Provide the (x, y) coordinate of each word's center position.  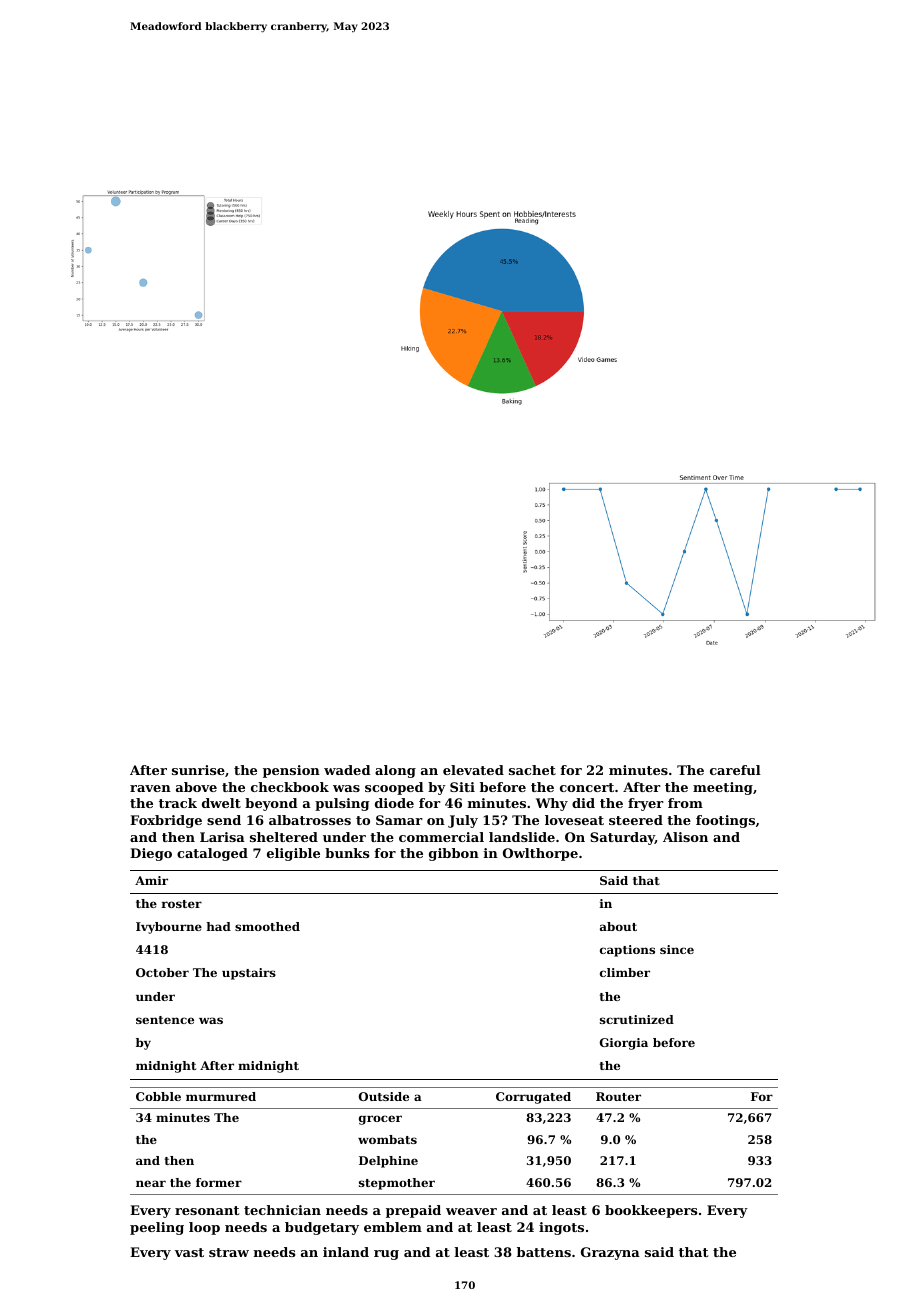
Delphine (388, 1162)
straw (229, 1252)
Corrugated (533, 1098)
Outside (384, 1096)
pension (291, 771)
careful (735, 770)
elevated (473, 770)
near (151, 1183)
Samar (399, 820)
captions (627, 951)
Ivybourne (169, 928)
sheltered (284, 837)
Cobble (158, 1096)
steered (636, 820)
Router (618, 1096)
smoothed (267, 926)
